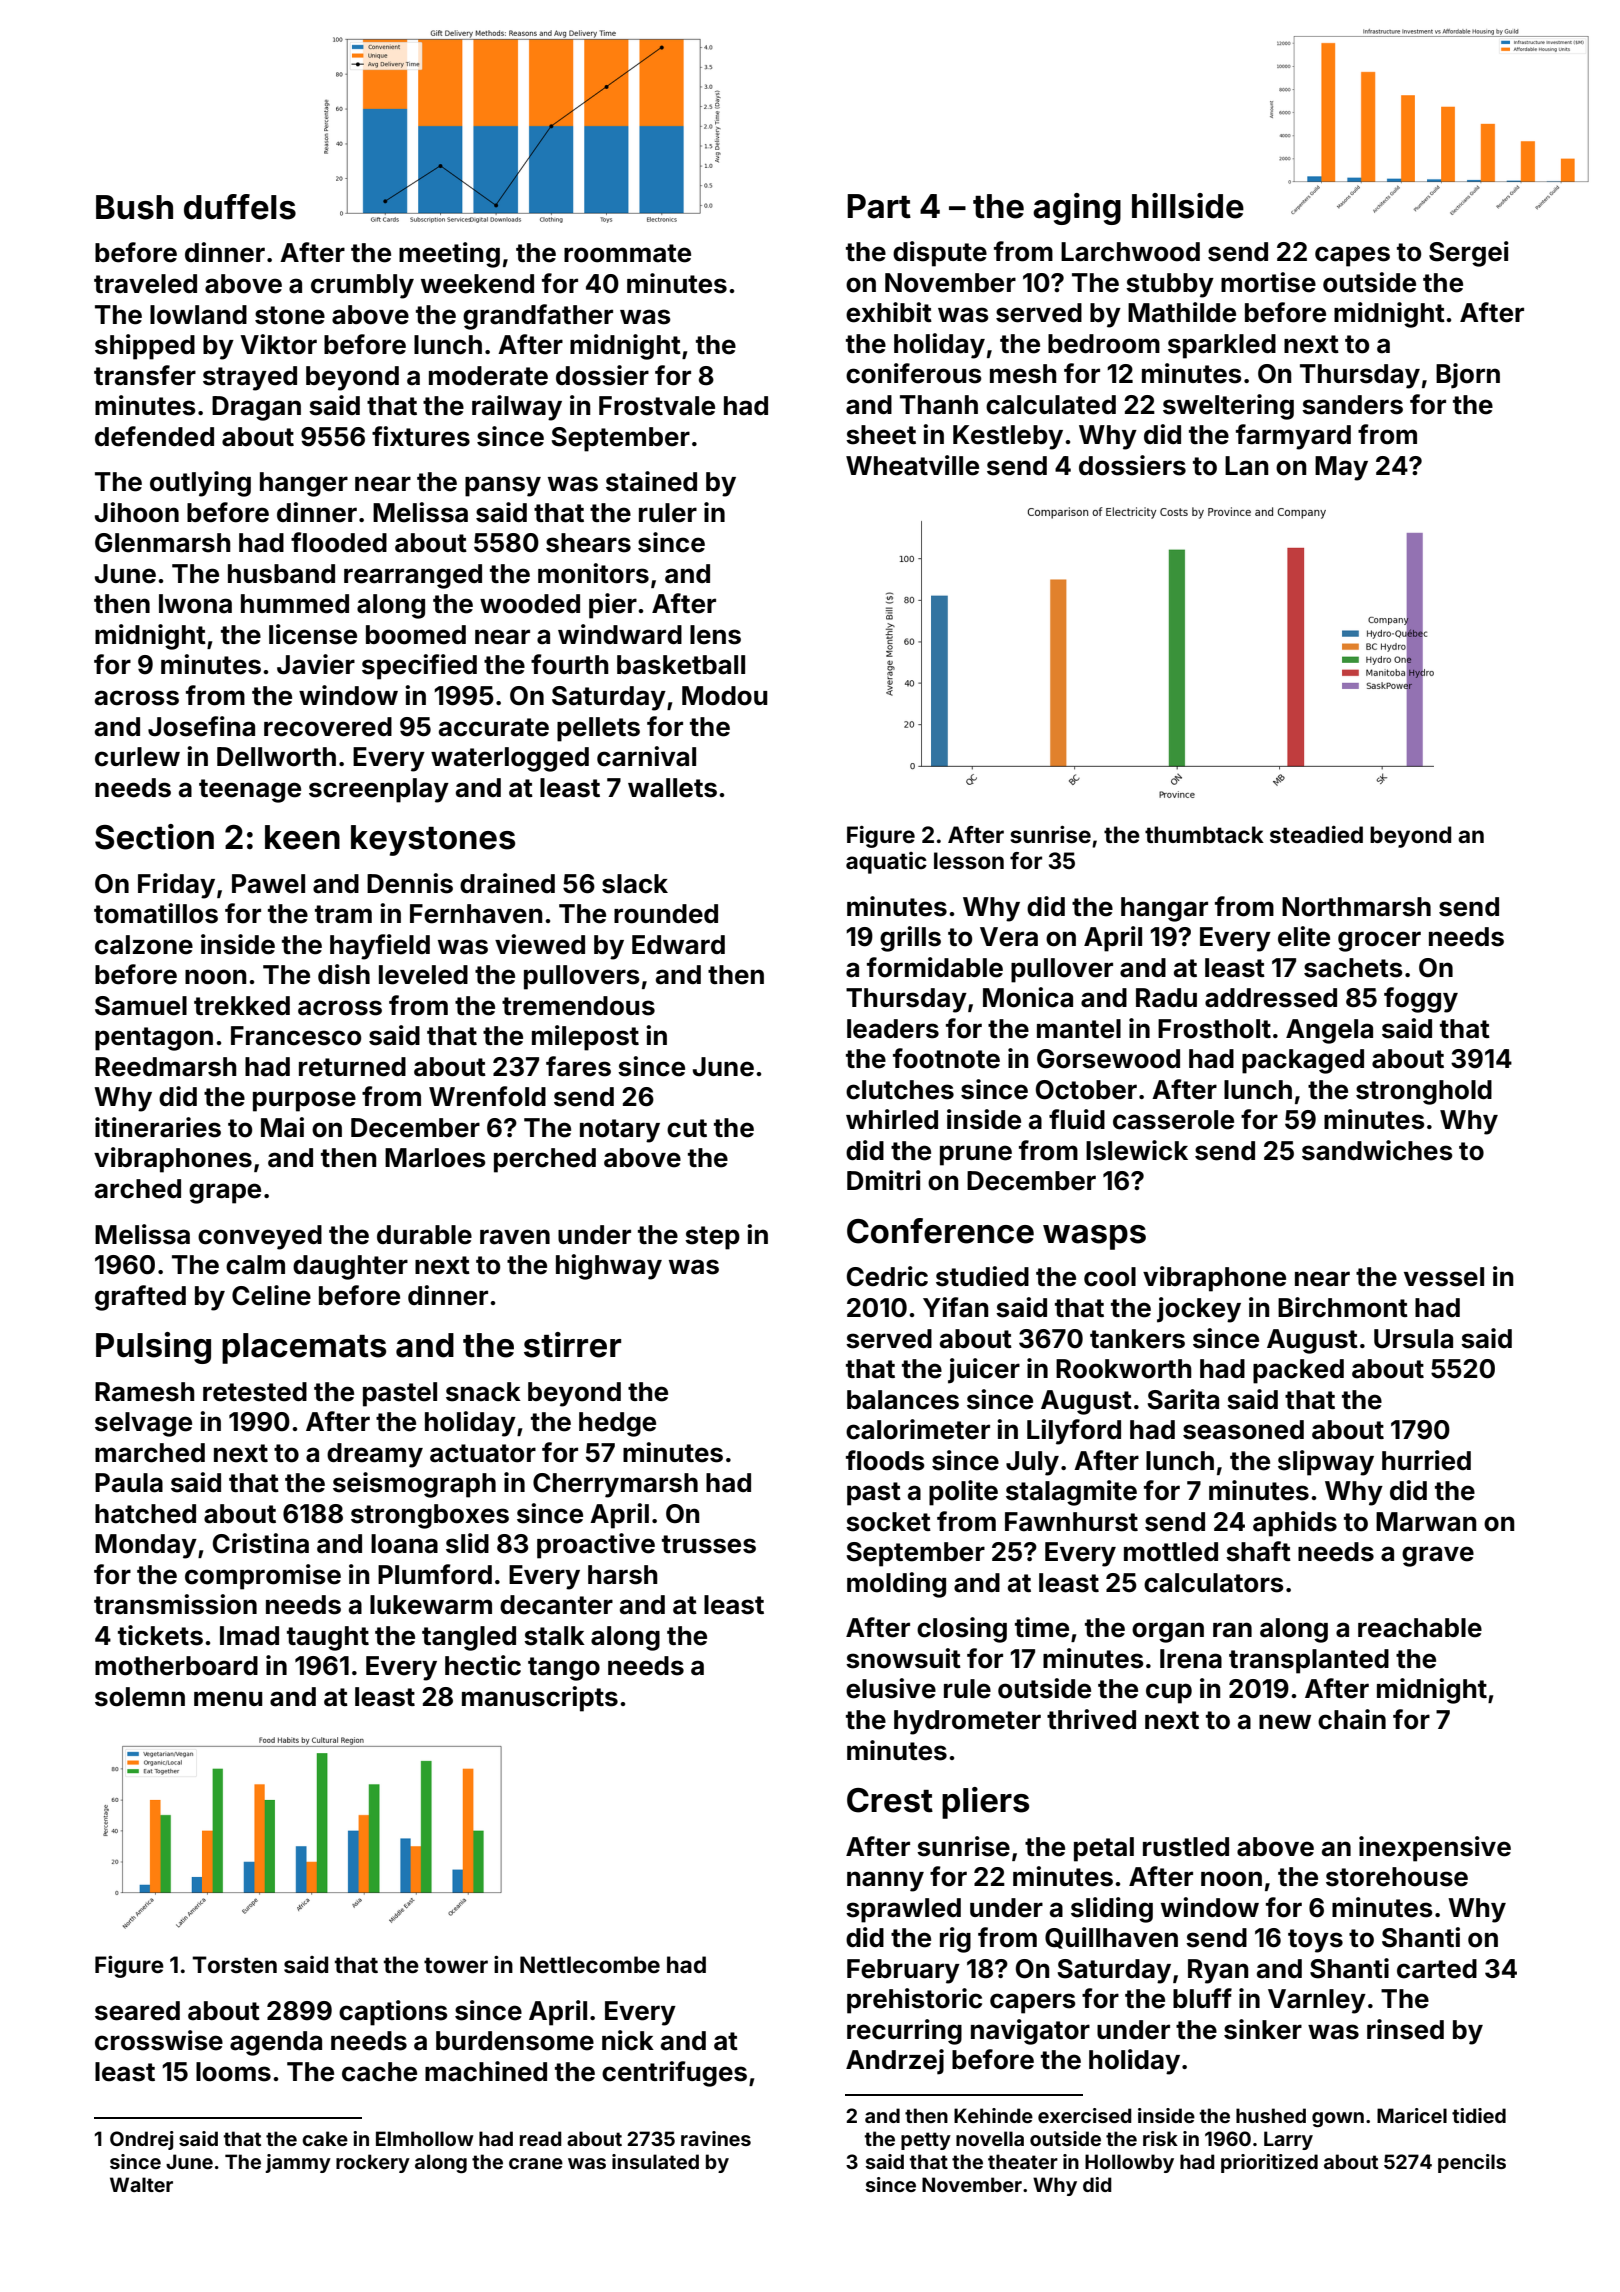 The height and width of the document is (2292, 1620). Describe the element at coordinates (1293, 437) in the document. I see `farmyard` at that location.
